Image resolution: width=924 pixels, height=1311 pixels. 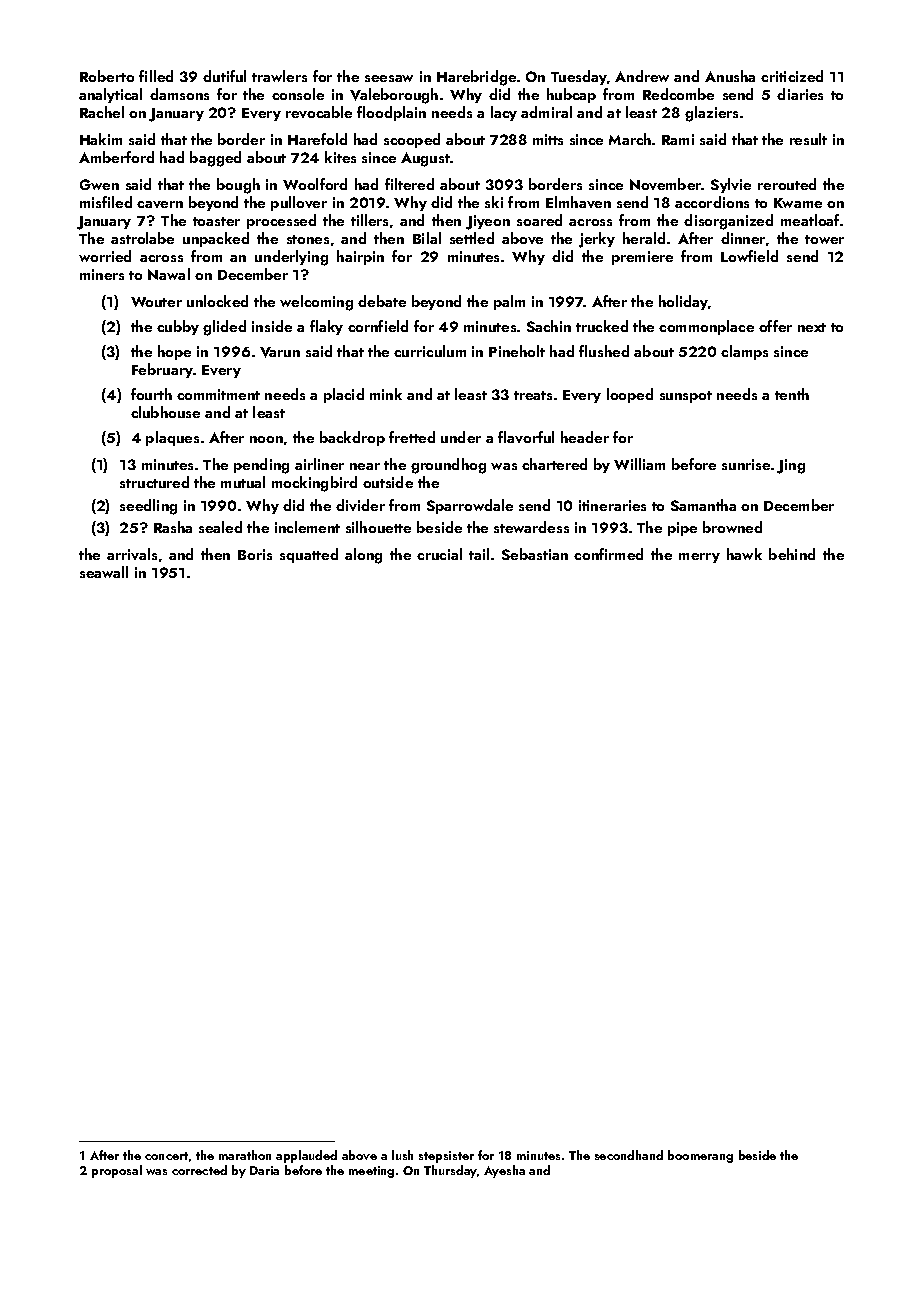 What do you see at coordinates (535, 554) in the document?
I see `Sebastian` at bounding box center [535, 554].
